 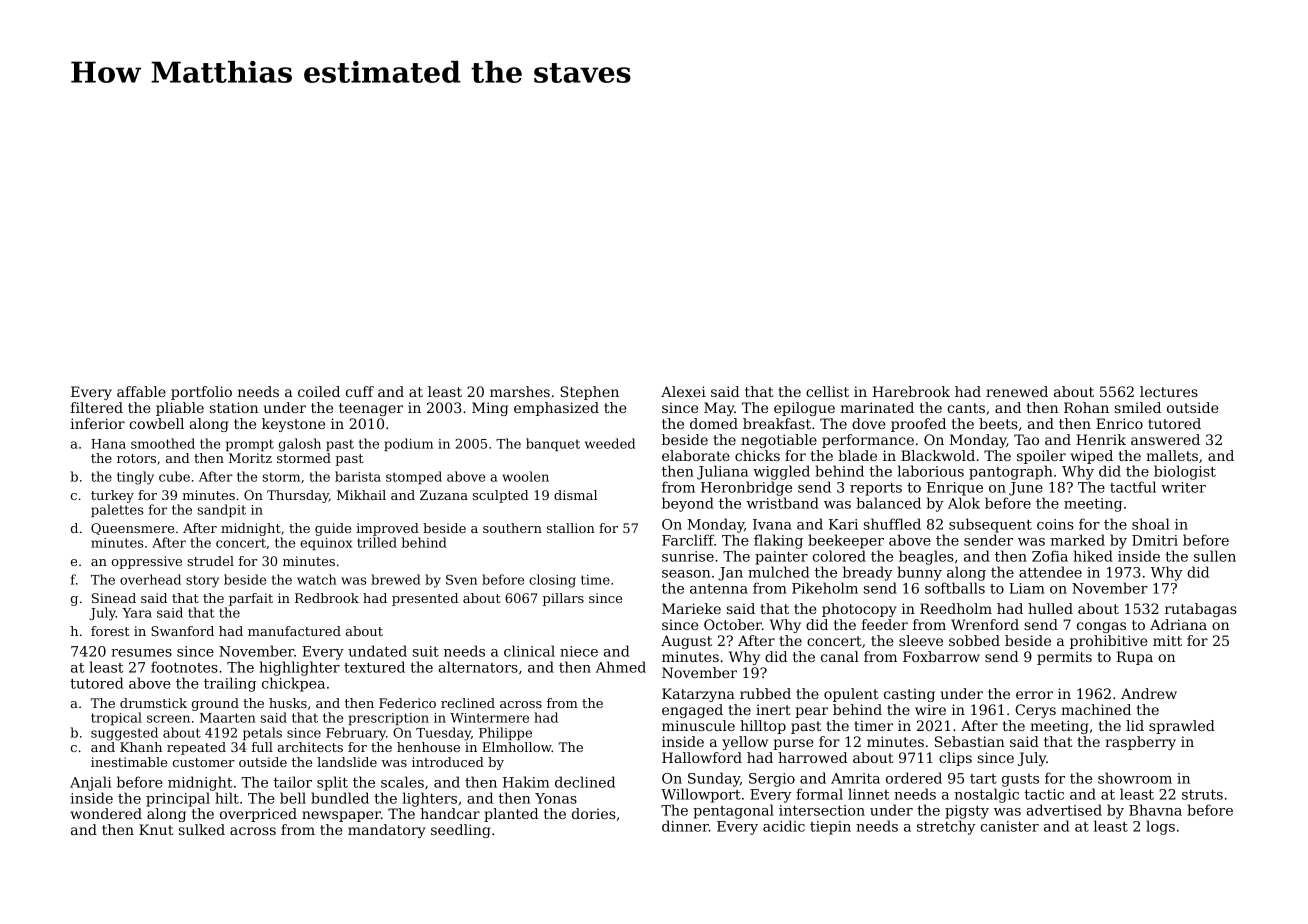 I want to click on banquet, so click(x=553, y=444).
